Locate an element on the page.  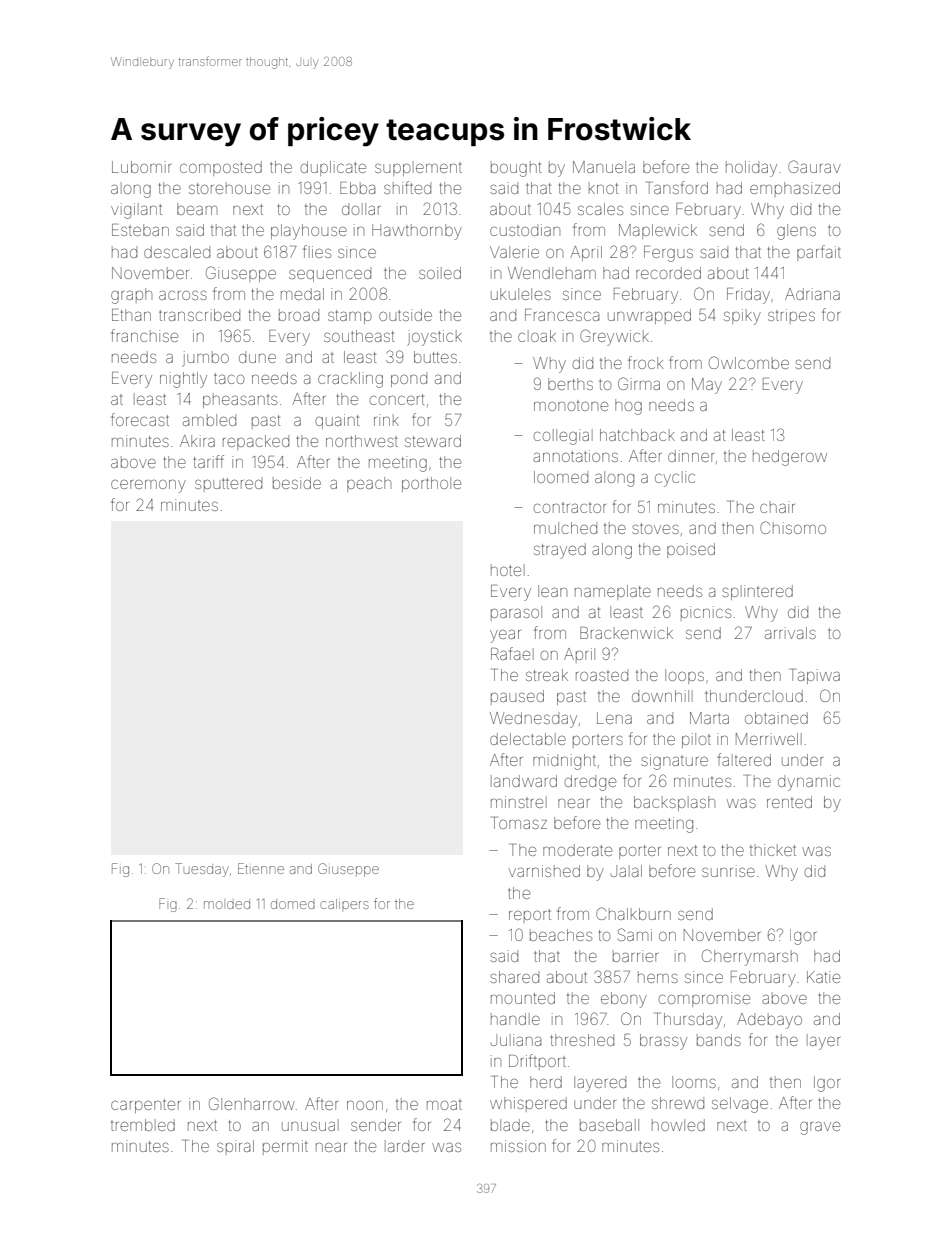
permit is located at coordinates (285, 1147).
